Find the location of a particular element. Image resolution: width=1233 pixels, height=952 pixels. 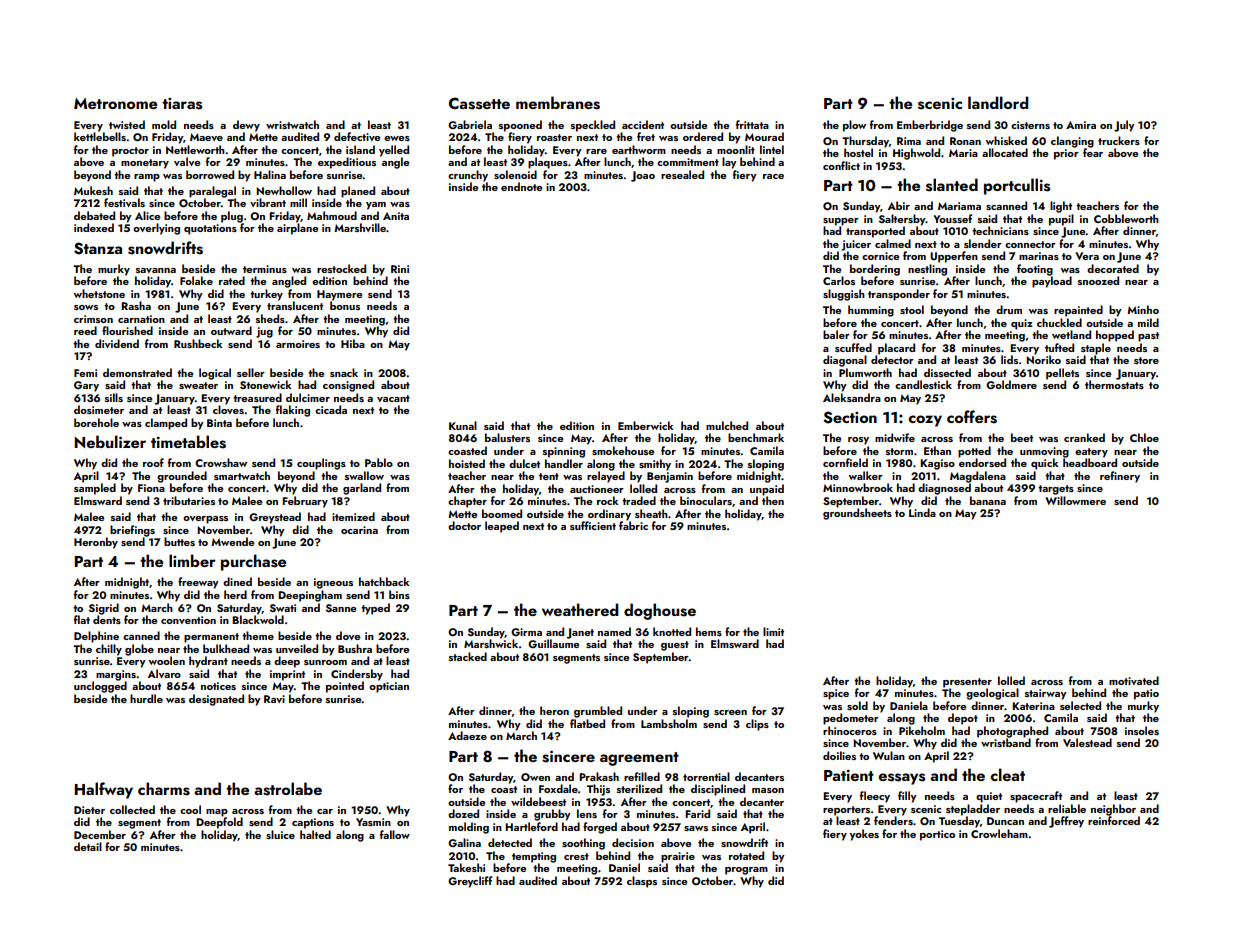

patio is located at coordinates (1146, 694).
